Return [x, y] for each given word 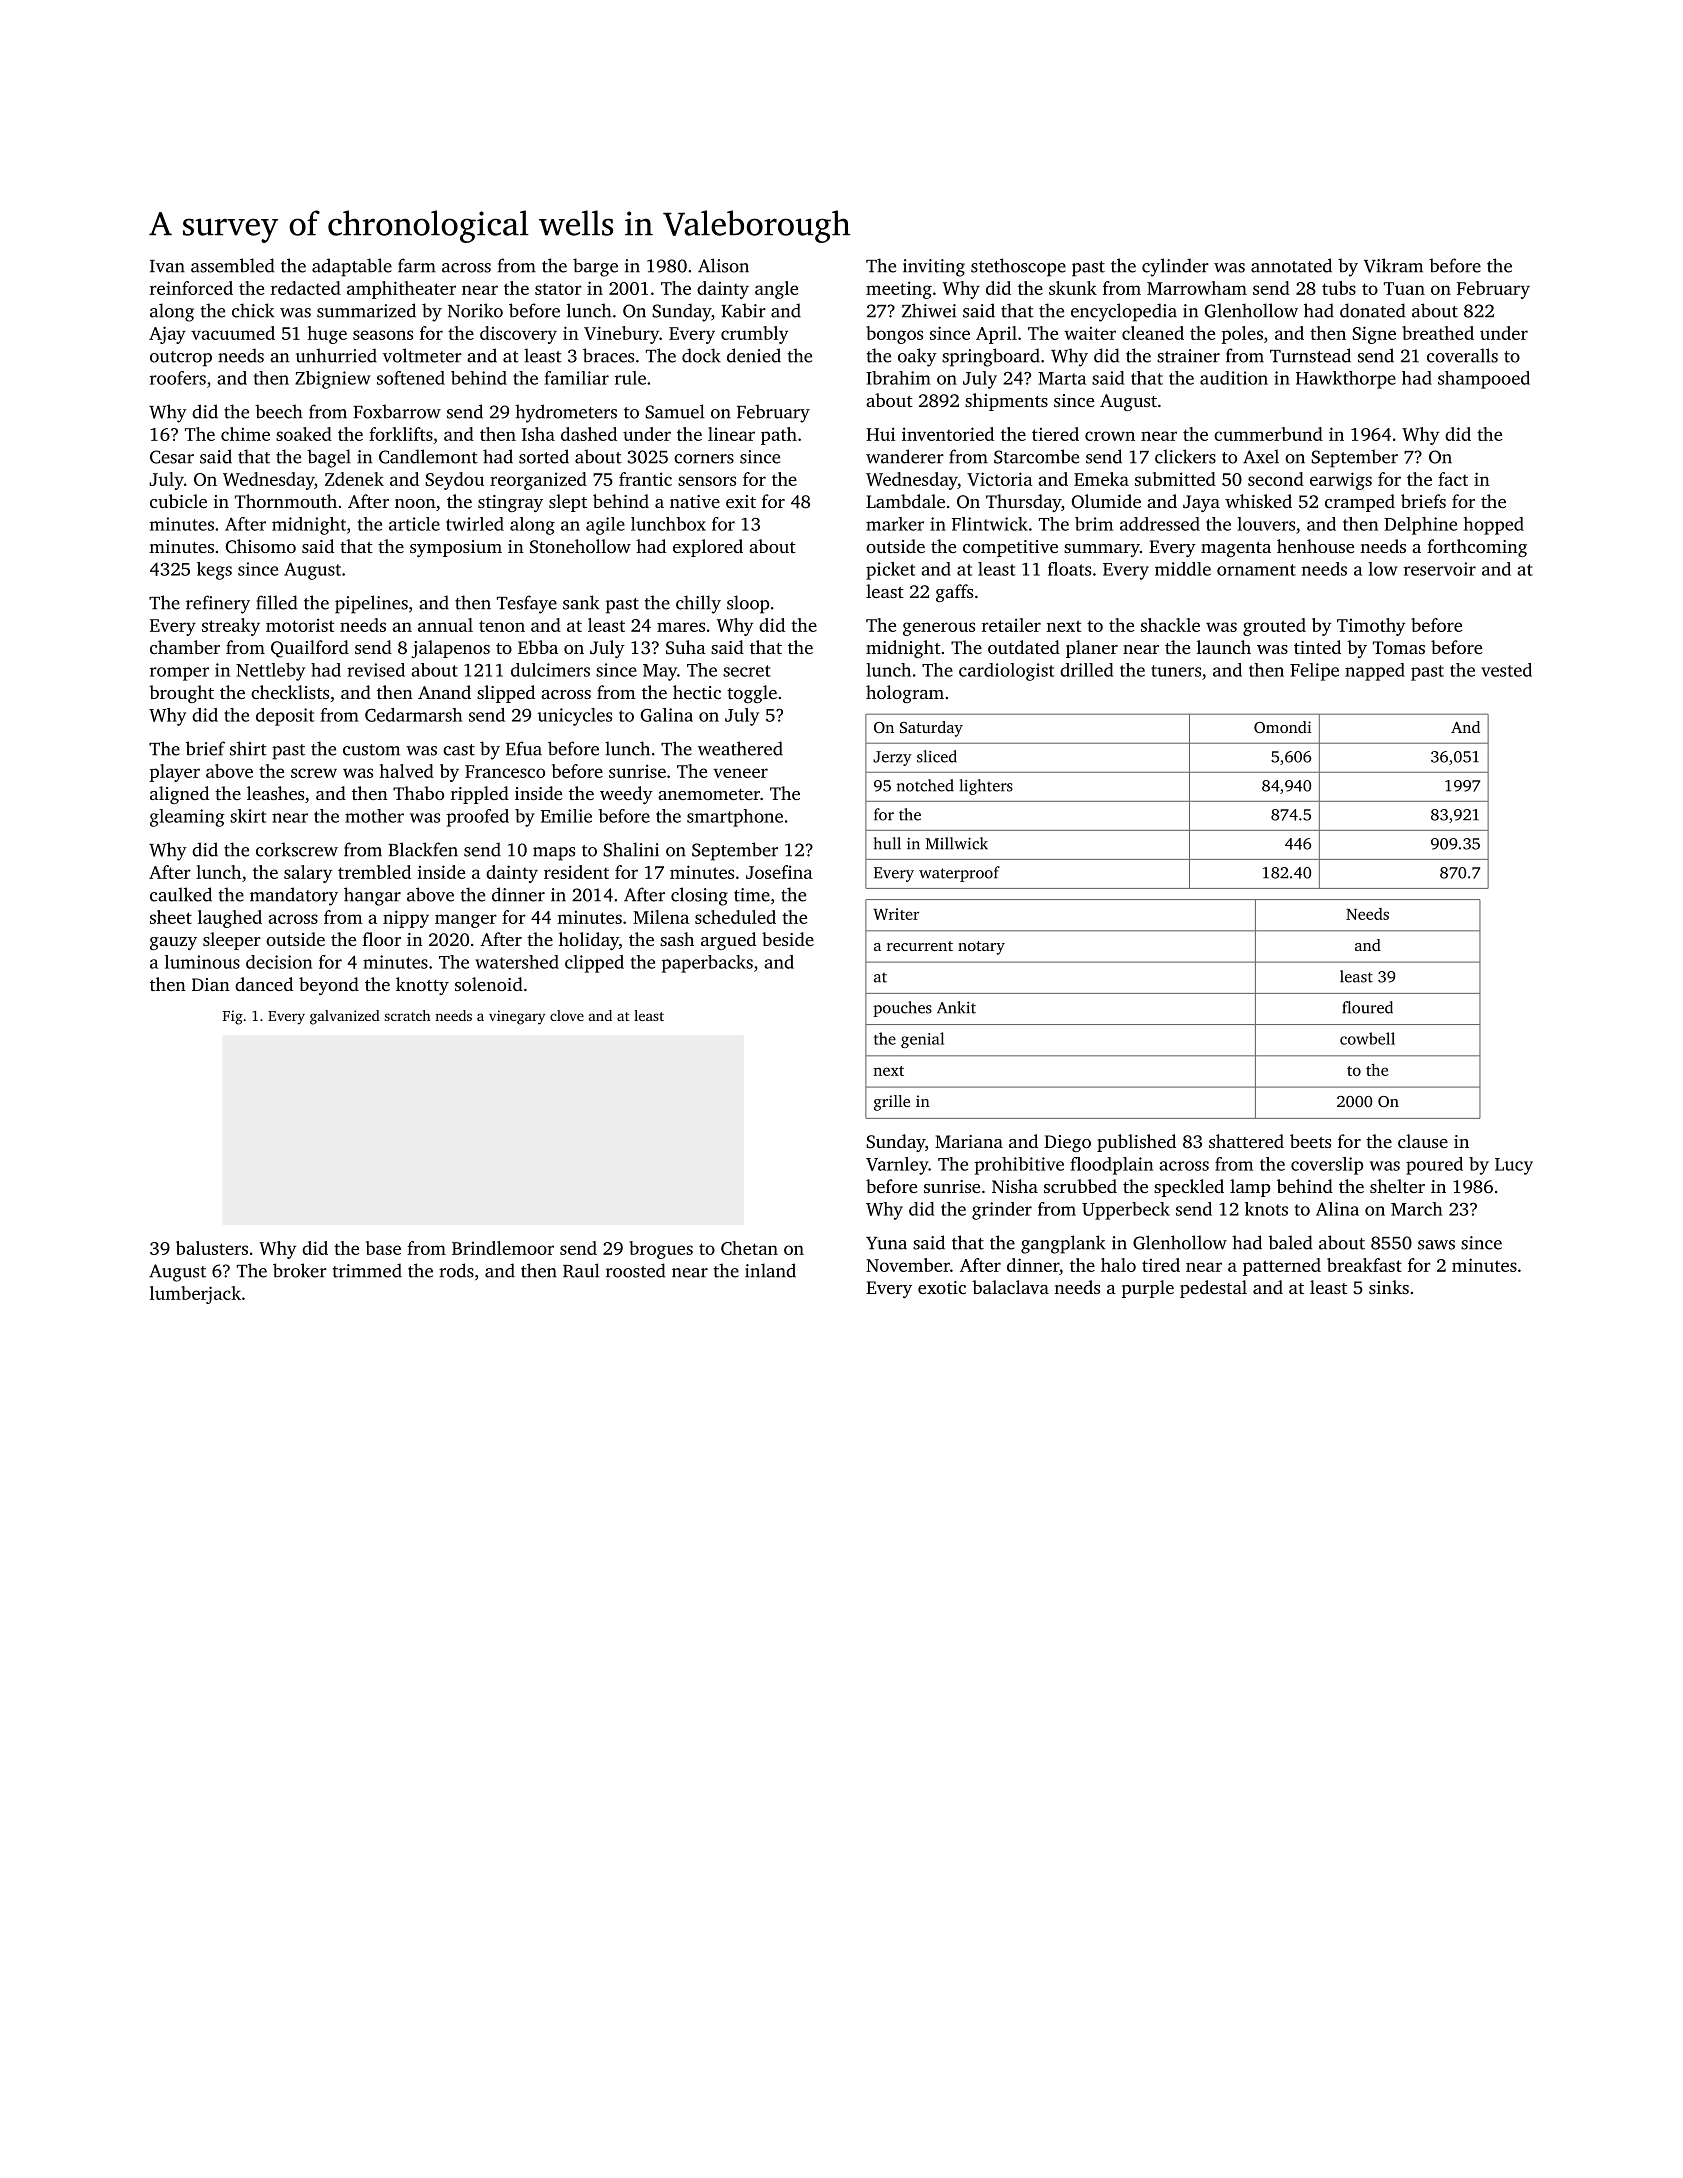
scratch [407, 1015]
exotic [942, 1287]
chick [253, 310]
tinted [1317, 647]
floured [1367, 1007]
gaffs [954, 593]
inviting [934, 268]
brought [181, 694]
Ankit [956, 1007]
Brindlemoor [503, 1248]
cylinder [1175, 267]
